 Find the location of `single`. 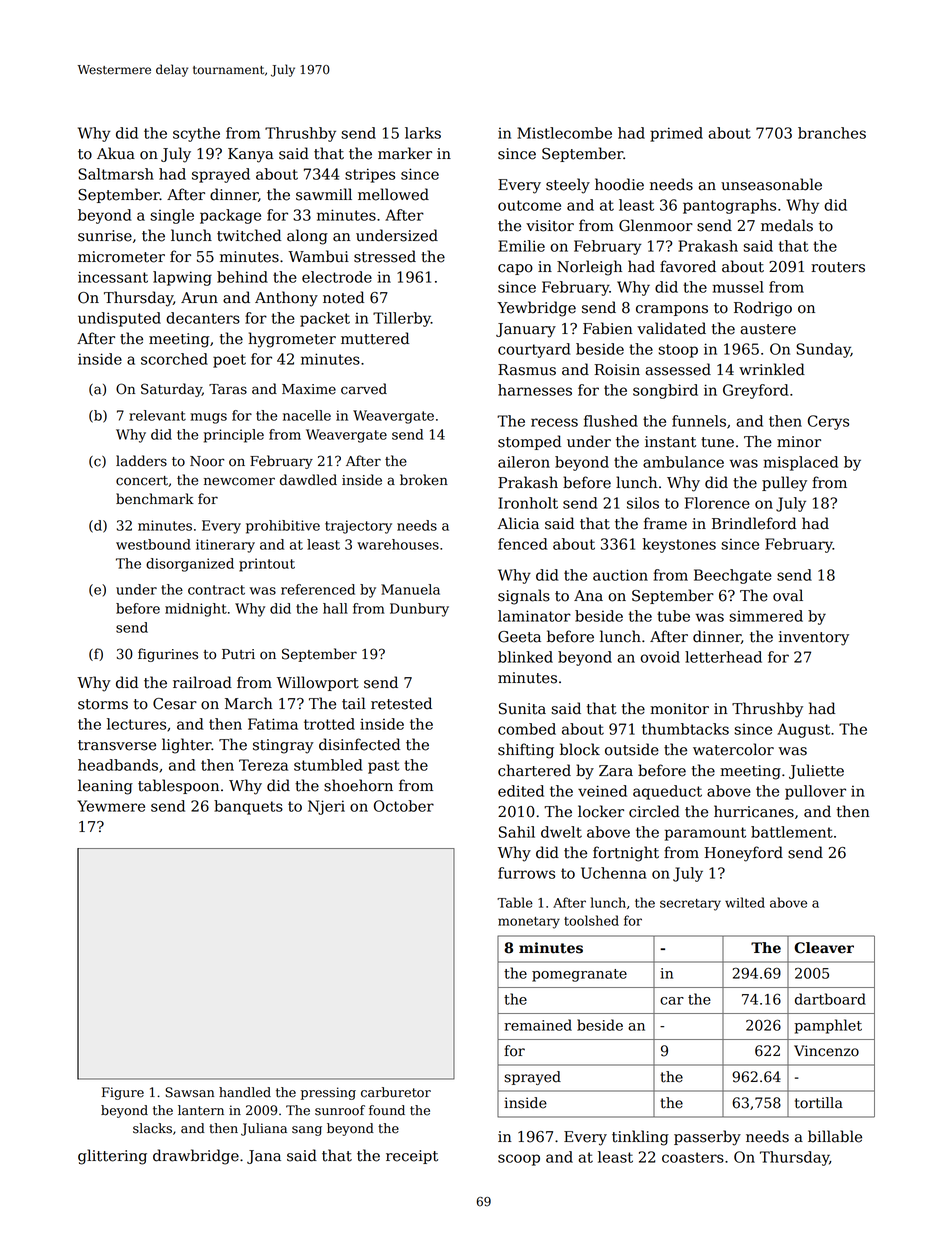

single is located at coordinates (172, 216).
